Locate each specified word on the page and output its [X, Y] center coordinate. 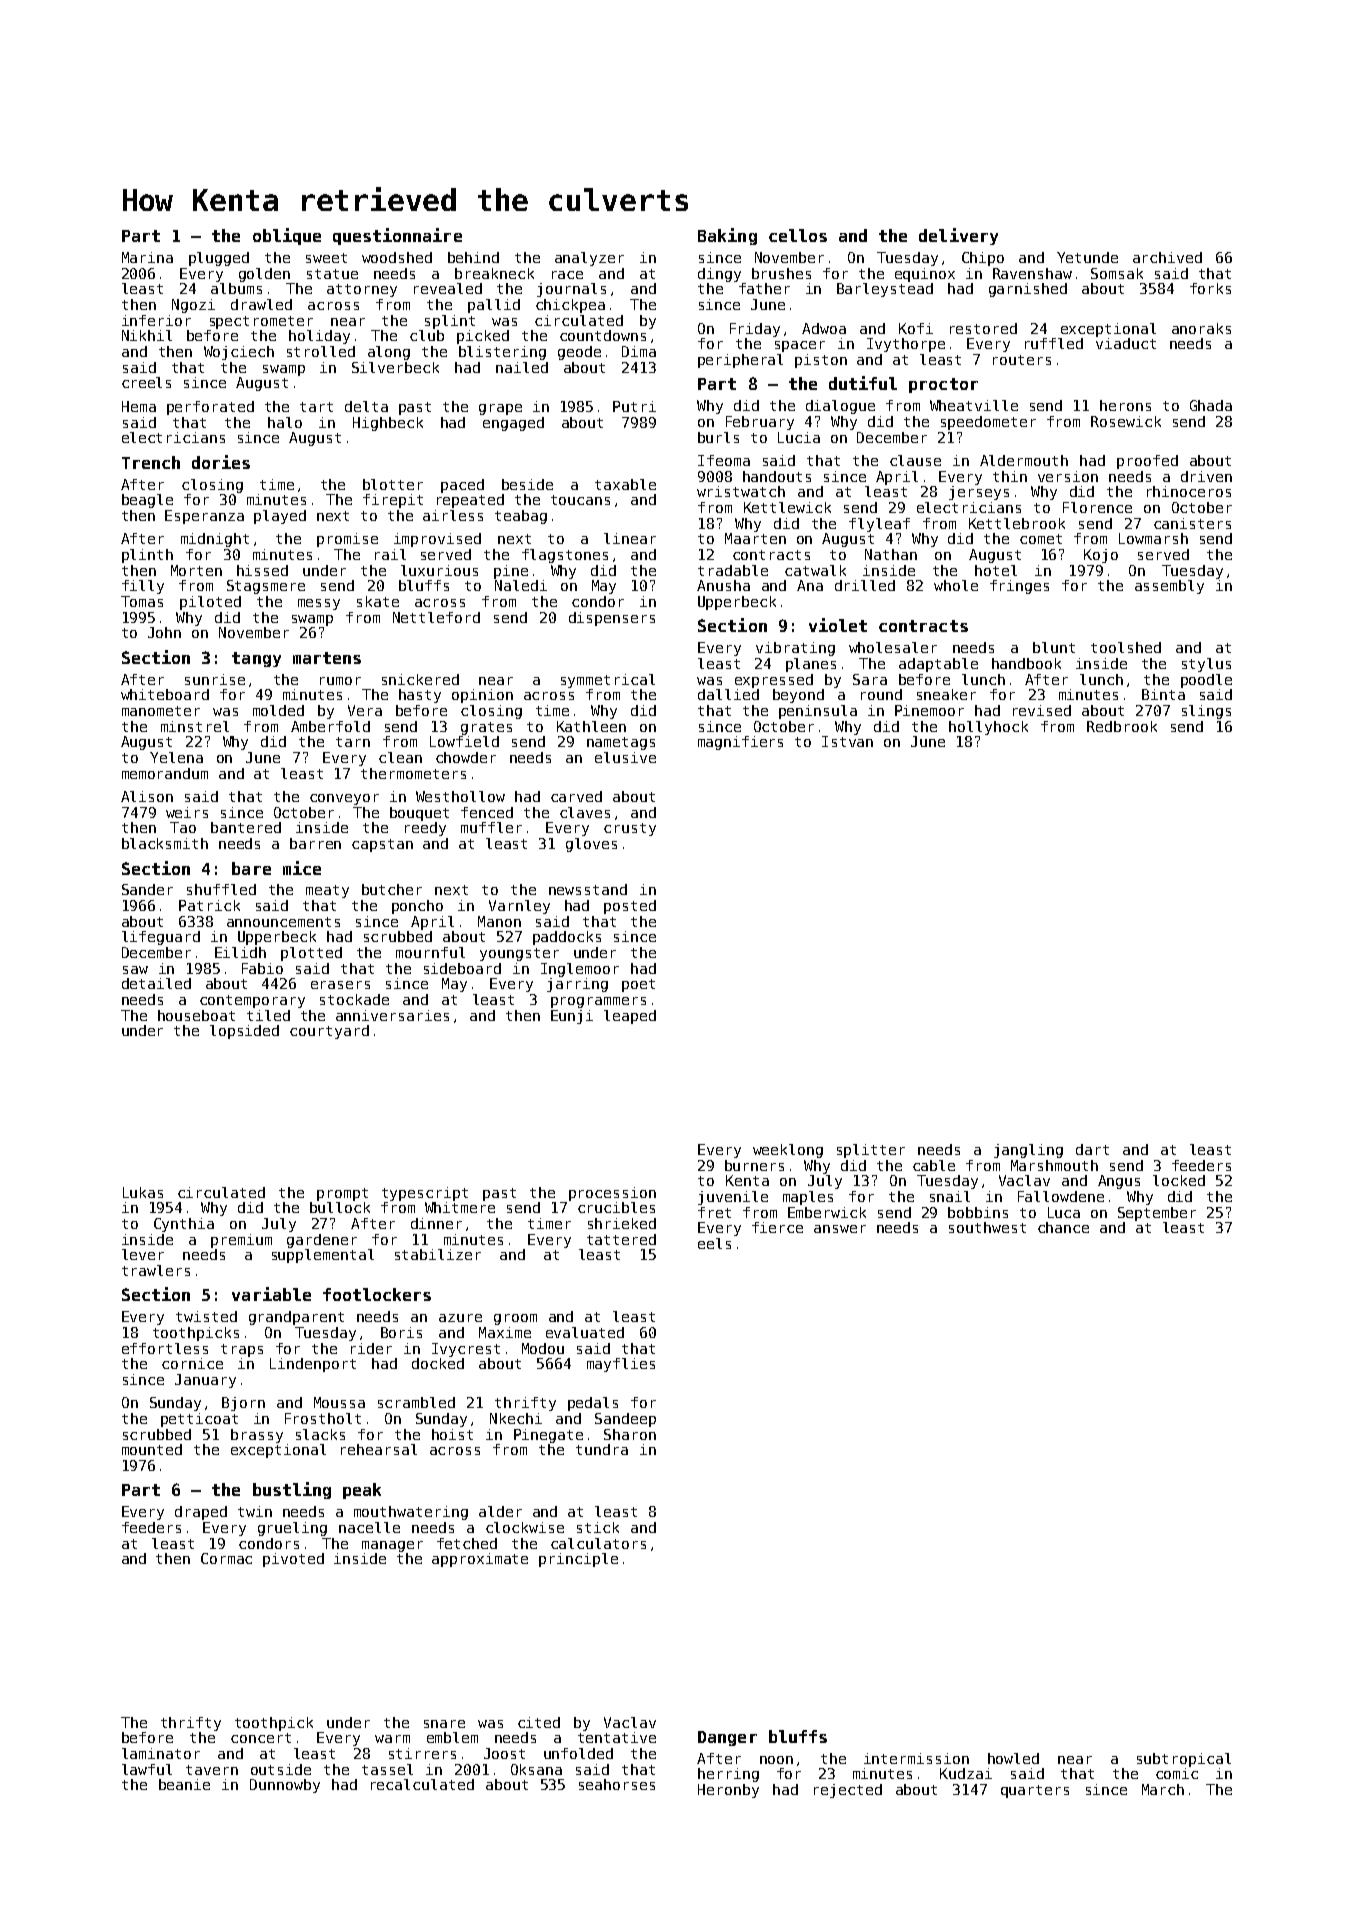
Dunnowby [285, 1786]
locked [1179, 1180]
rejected [848, 1791]
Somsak [1117, 273]
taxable [625, 484]
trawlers [156, 1270]
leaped [630, 1017]
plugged [219, 259]
